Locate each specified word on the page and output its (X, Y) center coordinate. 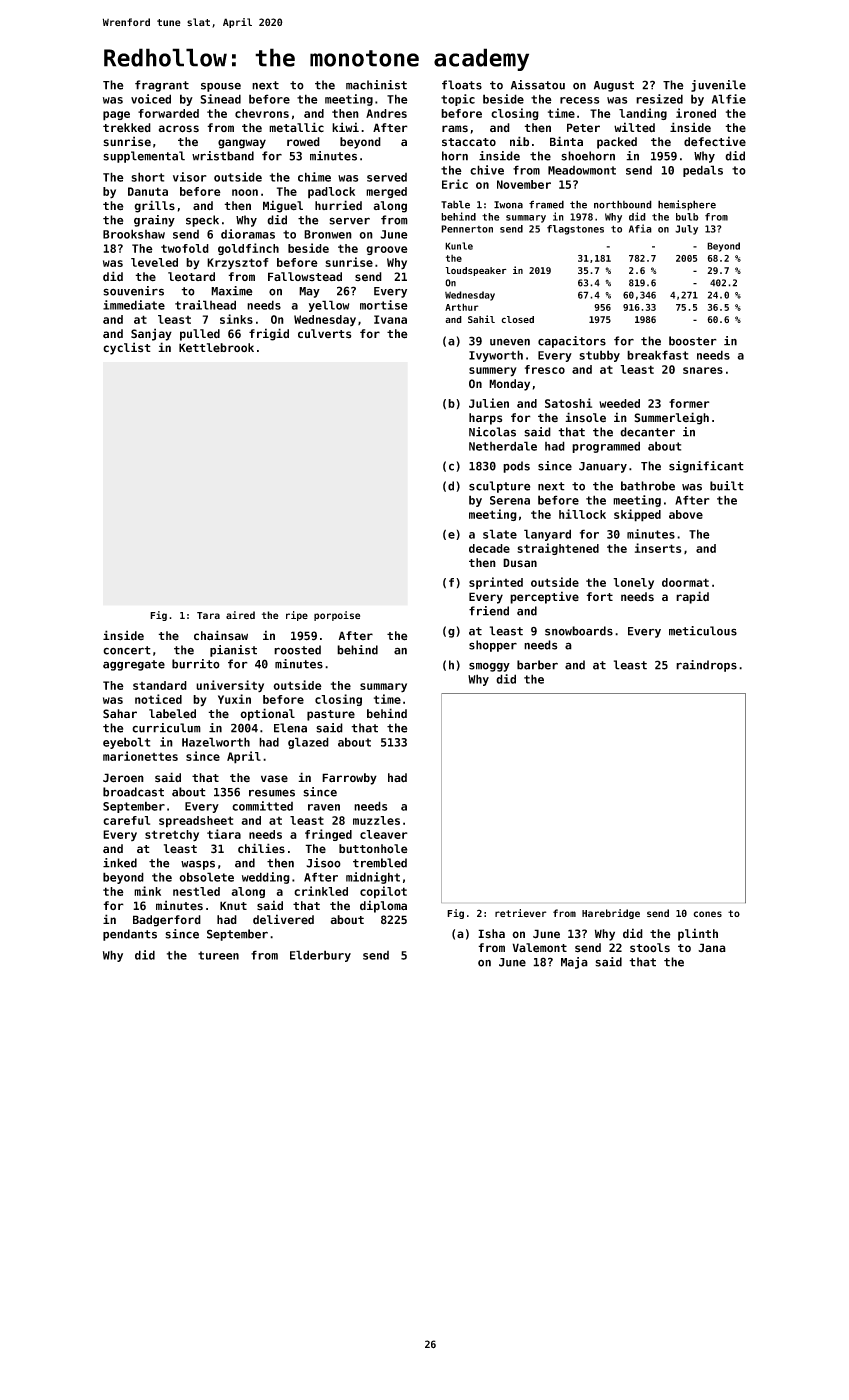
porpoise (337, 616)
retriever (521, 913)
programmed (606, 447)
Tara (208, 615)
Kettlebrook (216, 348)
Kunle (459, 246)
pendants (130, 935)
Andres (386, 113)
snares (703, 370)
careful (126, 820)
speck (202, 221)
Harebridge (611, 914)
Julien (489, 403)
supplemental (144, 157)
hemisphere (687, 205)
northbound (623, 204)
